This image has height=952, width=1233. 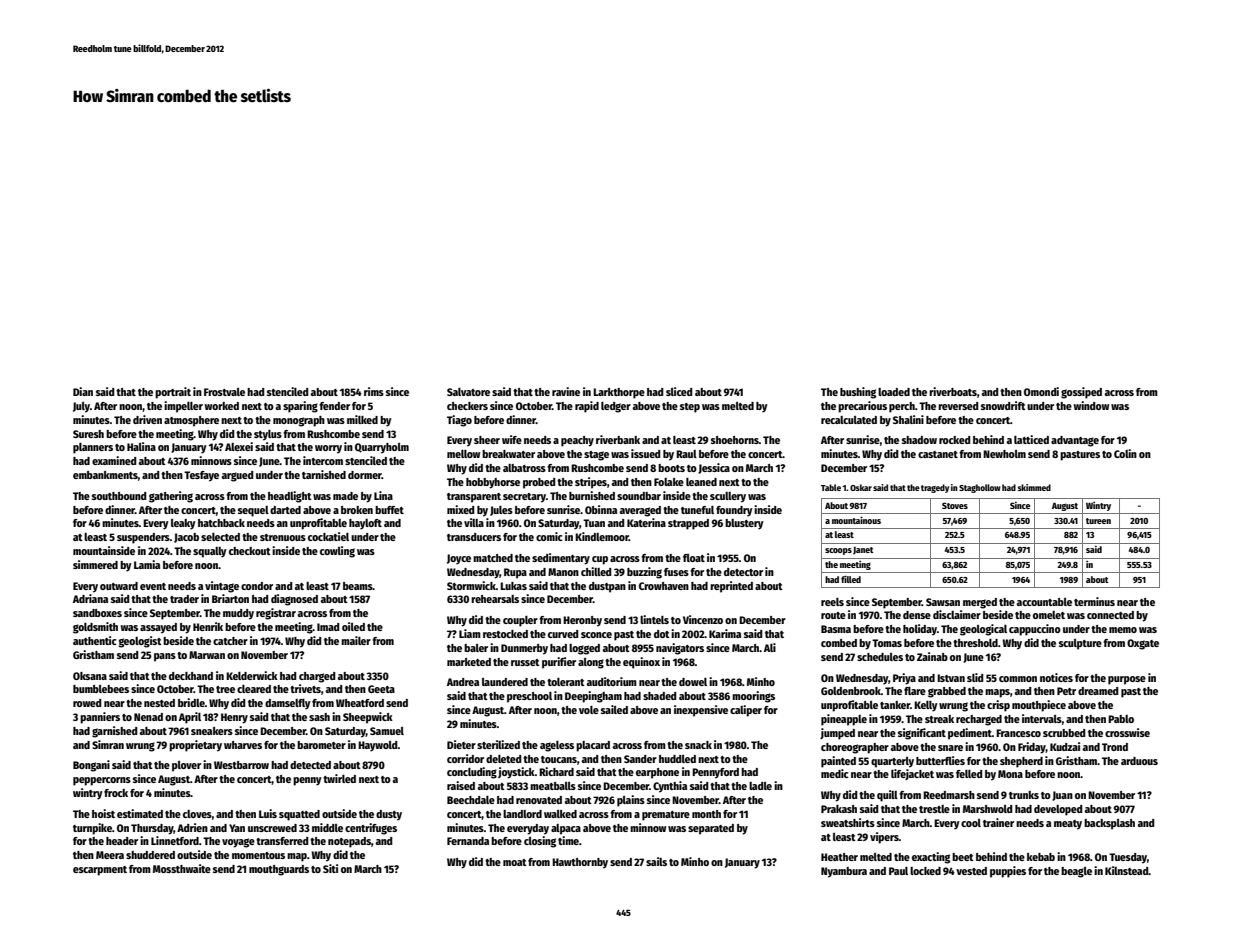 I want to click on diagnosed, so click(x=294, y=600).
